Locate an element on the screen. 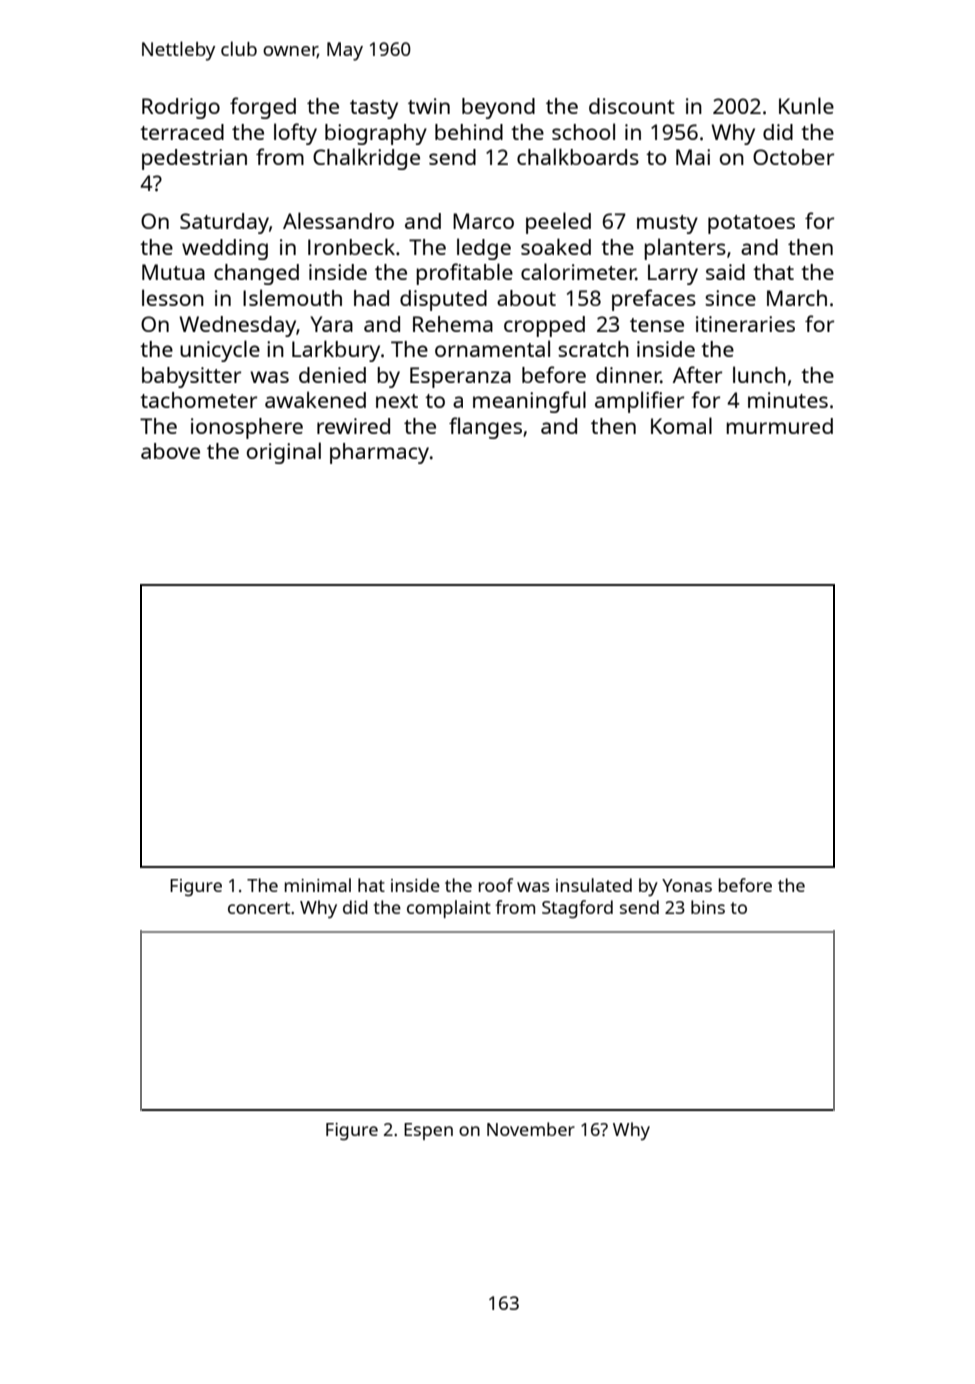 The width and height of the screenshot is (975, 1384). babysitter is located at coordinates (191, 377).
